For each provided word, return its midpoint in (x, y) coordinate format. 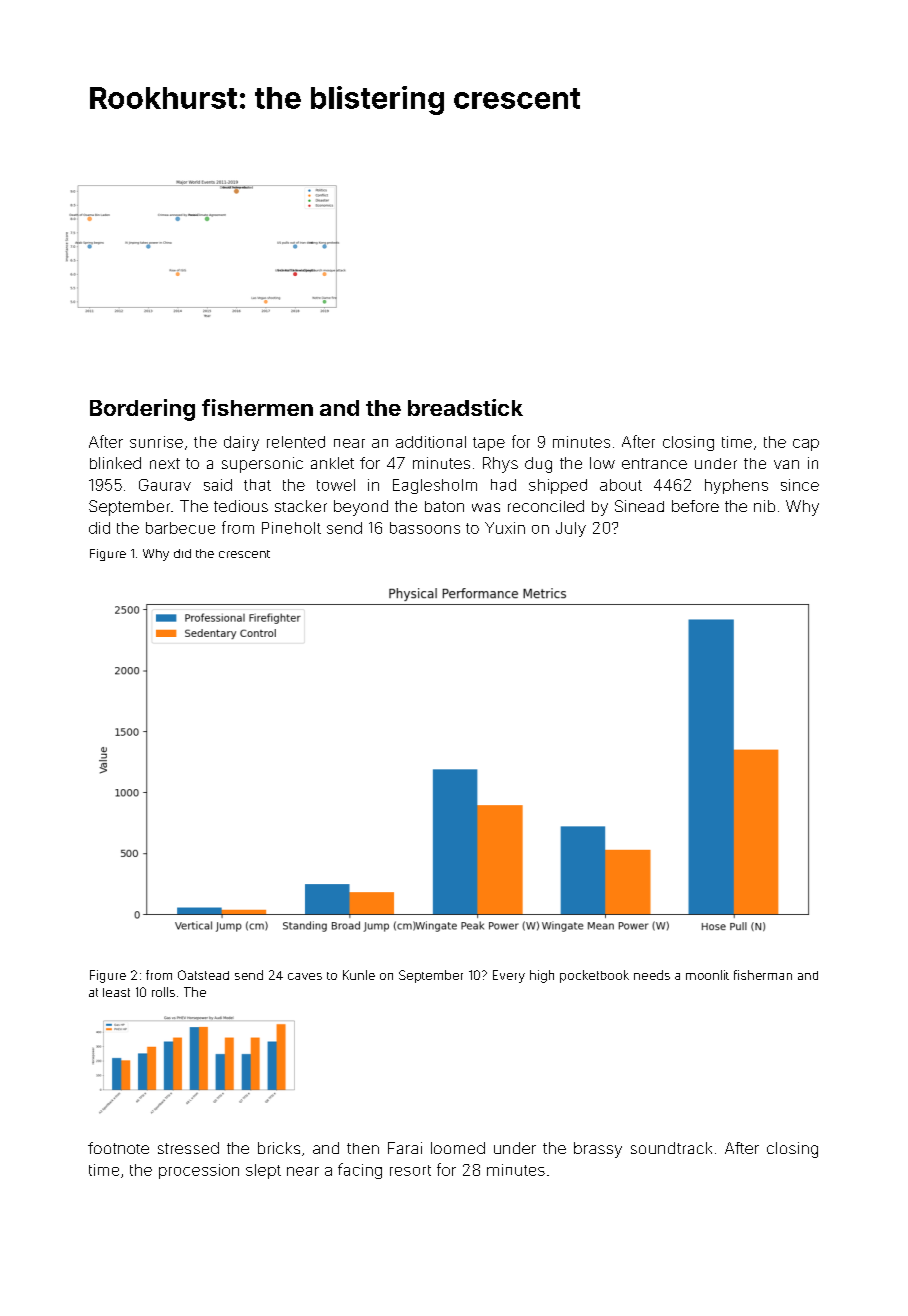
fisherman (763, 975)
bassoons (425, 528)
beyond (361, 508)
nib (764, 506)
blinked (115, 463)
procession (199, 1171)
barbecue (180, 528)
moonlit (707, 975)
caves (305, 976)
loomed (458, 1148)
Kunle (359, 975)
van (786, 464)
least (116, 992)
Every (509, 976)
